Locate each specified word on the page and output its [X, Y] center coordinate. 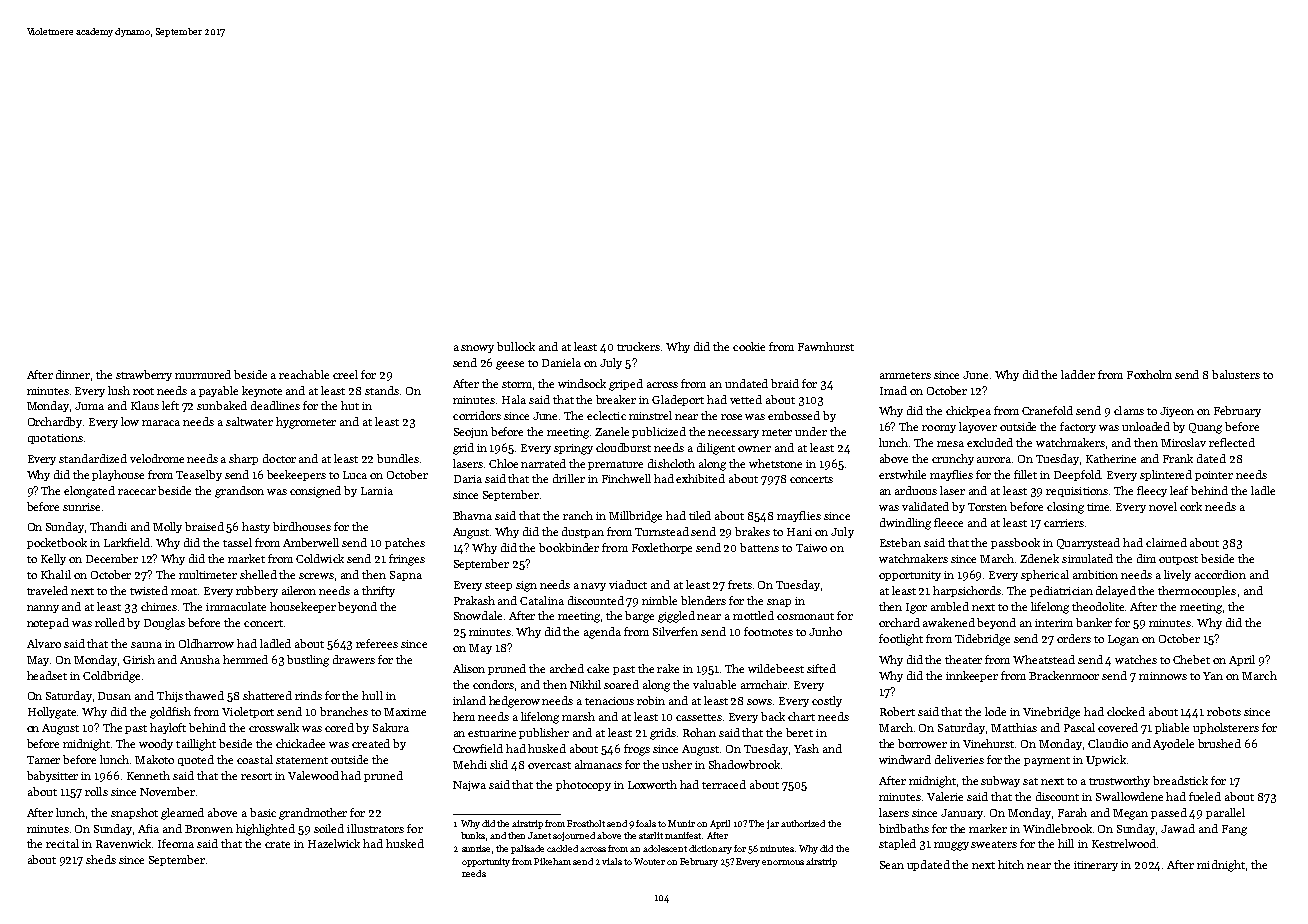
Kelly [53, 559]
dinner [73, 374]
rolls [96, 791]
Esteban [900, 542]
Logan [1123, 640]
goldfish [170, 713]
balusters [1236, 374]
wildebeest [776, 668]
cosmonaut [805, 616]
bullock [516, 346]
